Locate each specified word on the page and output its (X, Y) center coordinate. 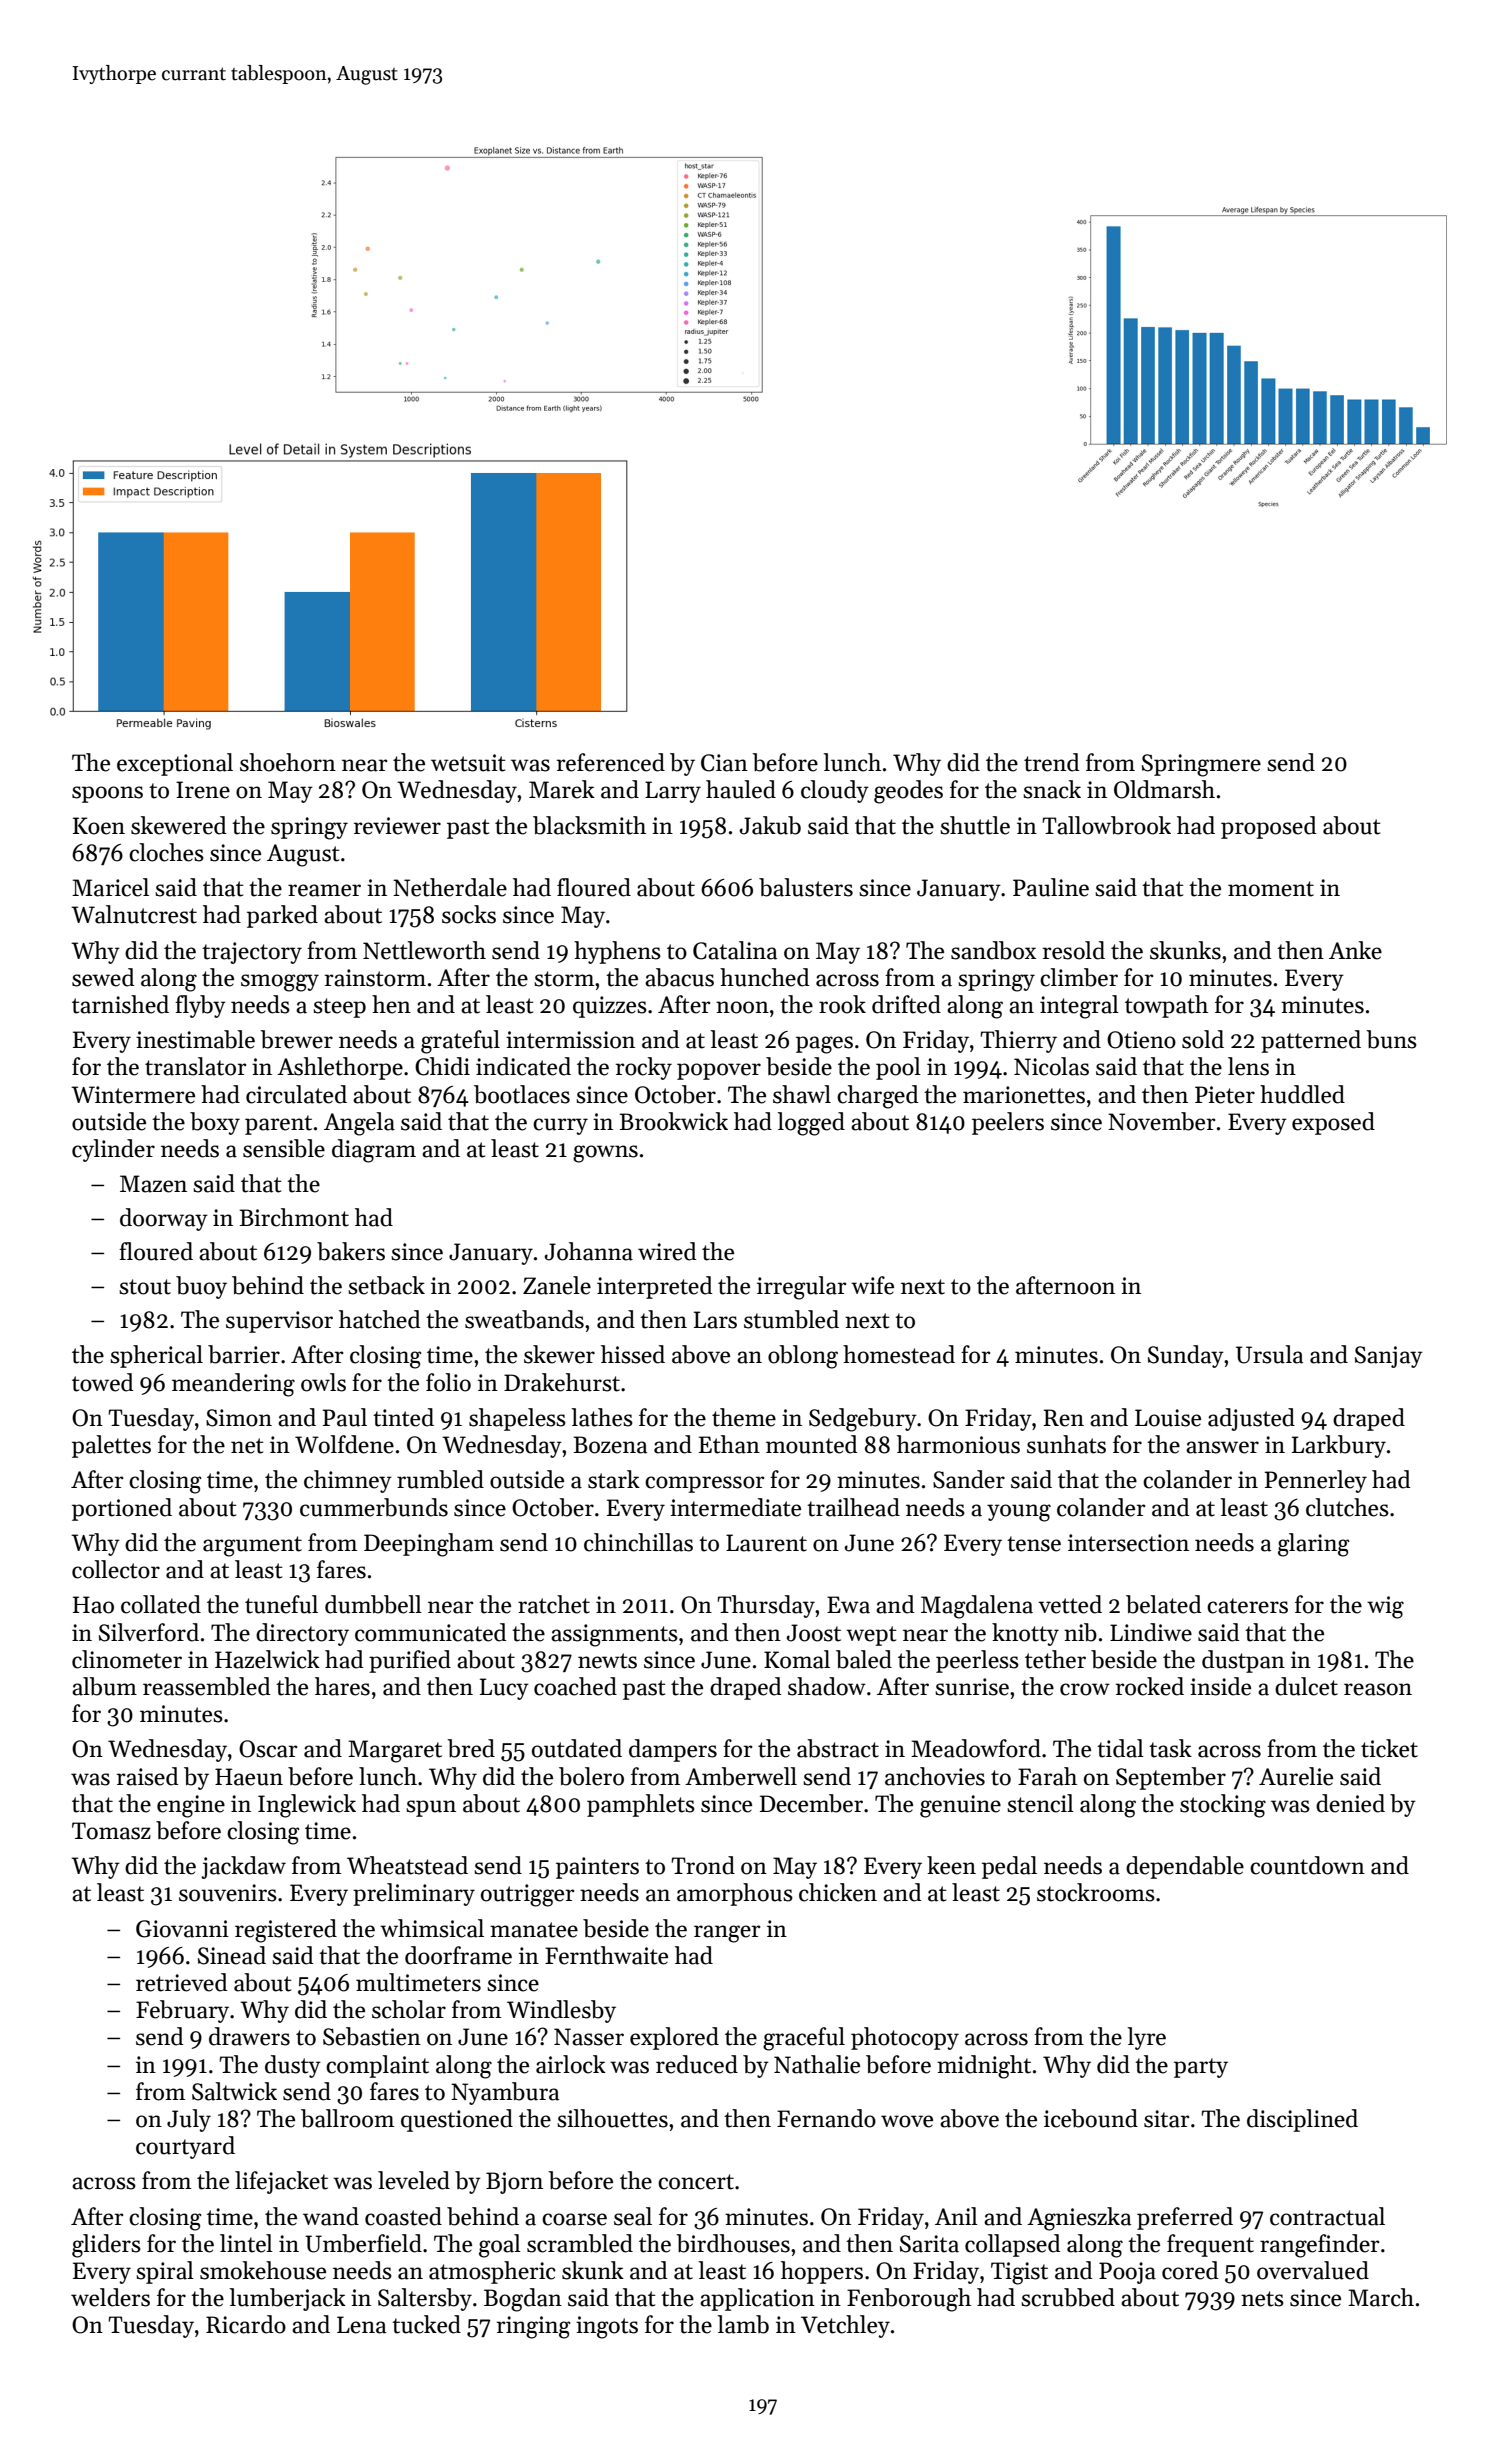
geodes (908, 792)
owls (323, 1382)
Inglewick (307, 1806)
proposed (1268, 827)
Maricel (110, 887)
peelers (1008, 1123)
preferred (1185, 2218)
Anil (956, 2216)
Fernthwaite (606, 1955)
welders (110, 2297)
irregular (801, 1288)
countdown (1307, 1865)
